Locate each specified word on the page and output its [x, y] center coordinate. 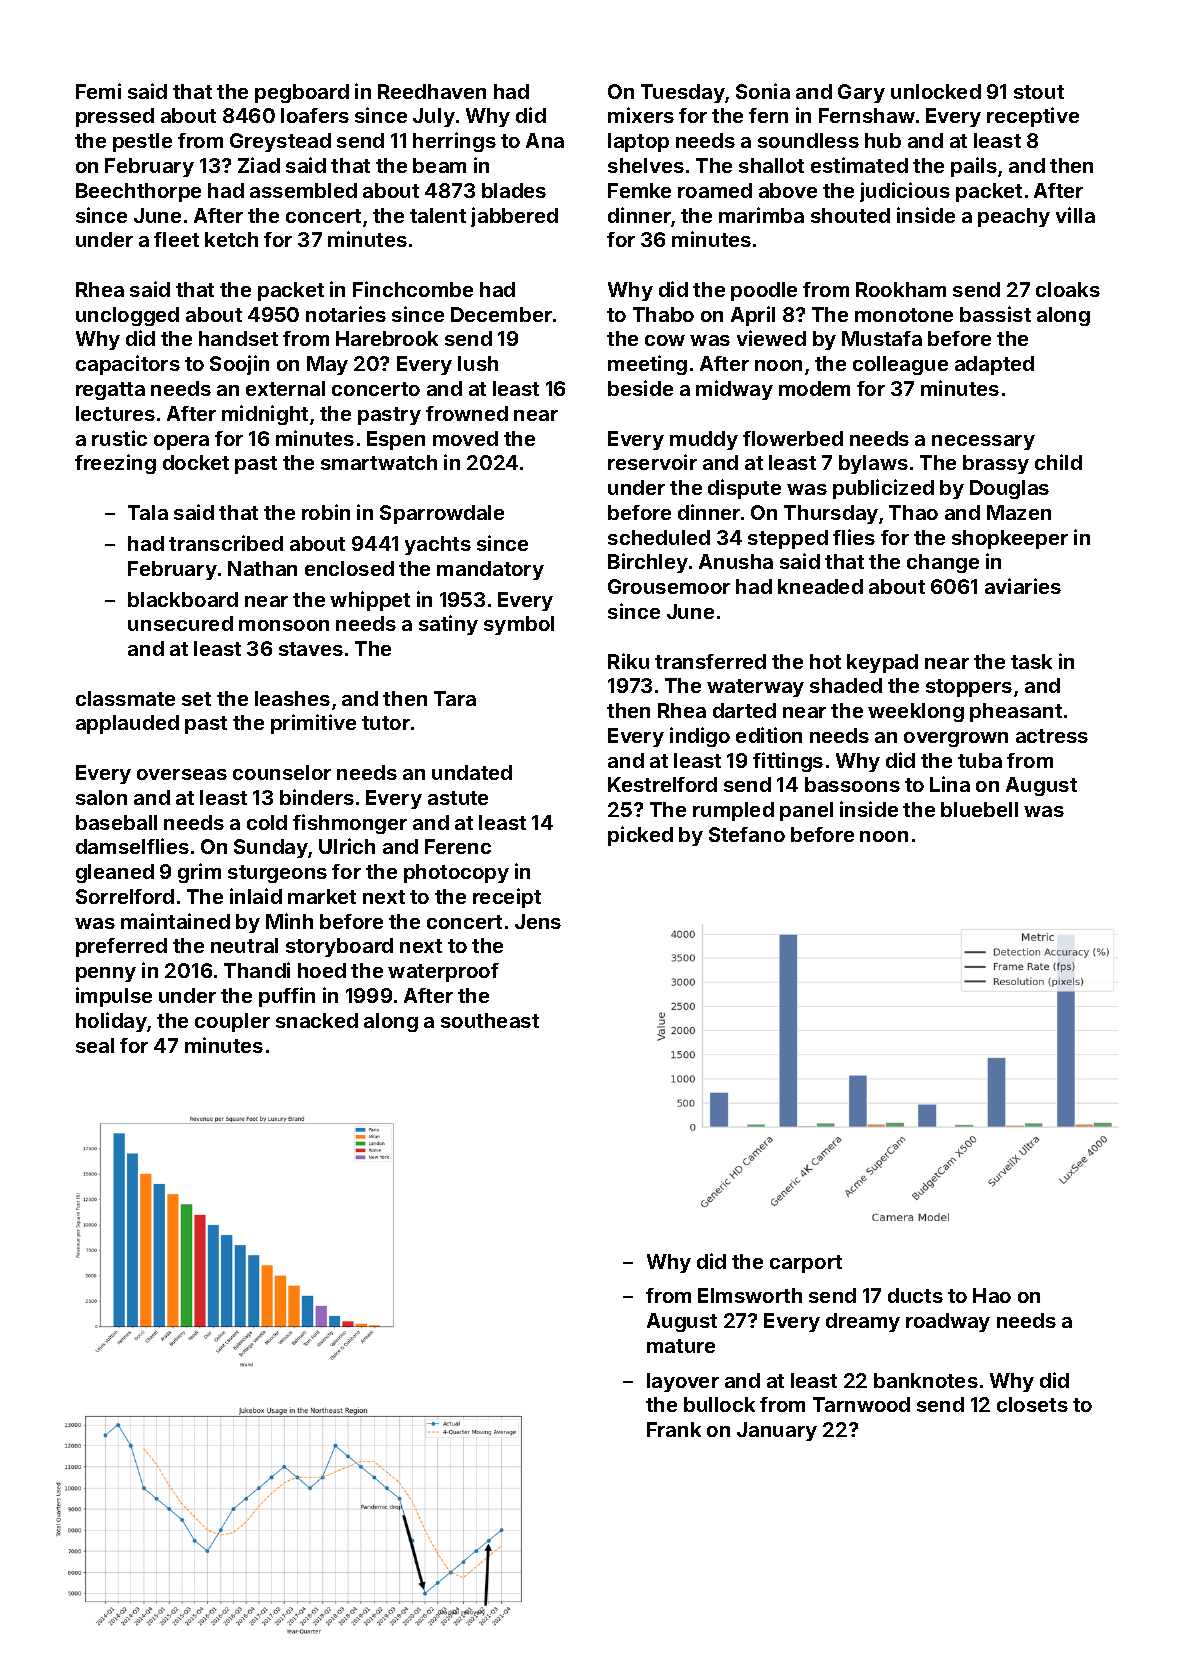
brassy [996, 464]
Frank [674, 1429]
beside [640, 388]
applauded [127, 724]
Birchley [648, 563]
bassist [995, 314]
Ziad [259, 165]
